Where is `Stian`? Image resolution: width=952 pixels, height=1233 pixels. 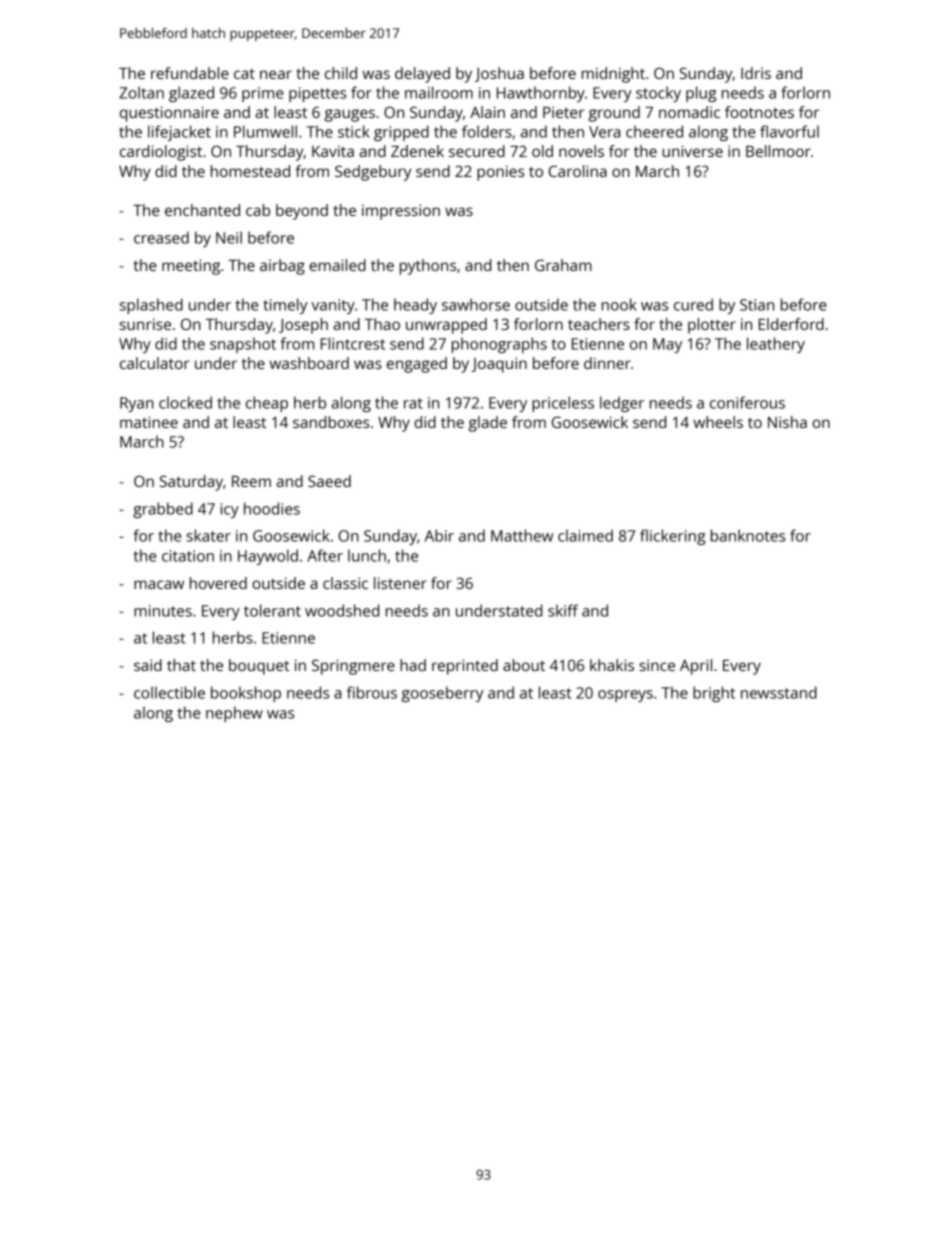 Stian is located at coordinates (757, 305).
